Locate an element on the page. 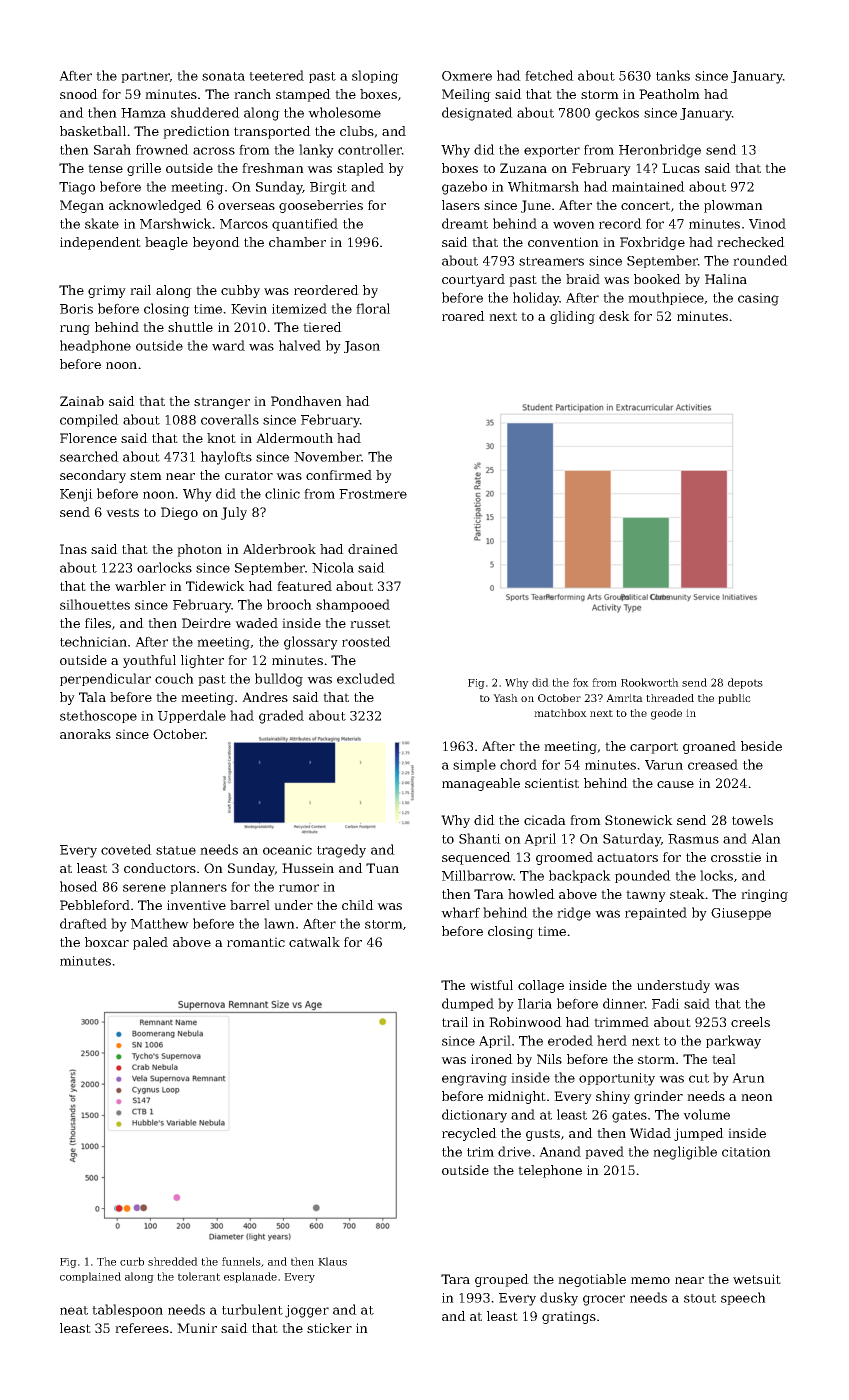 This image has width=849, height=1400. lasers is located at coordinates (461, 205).
